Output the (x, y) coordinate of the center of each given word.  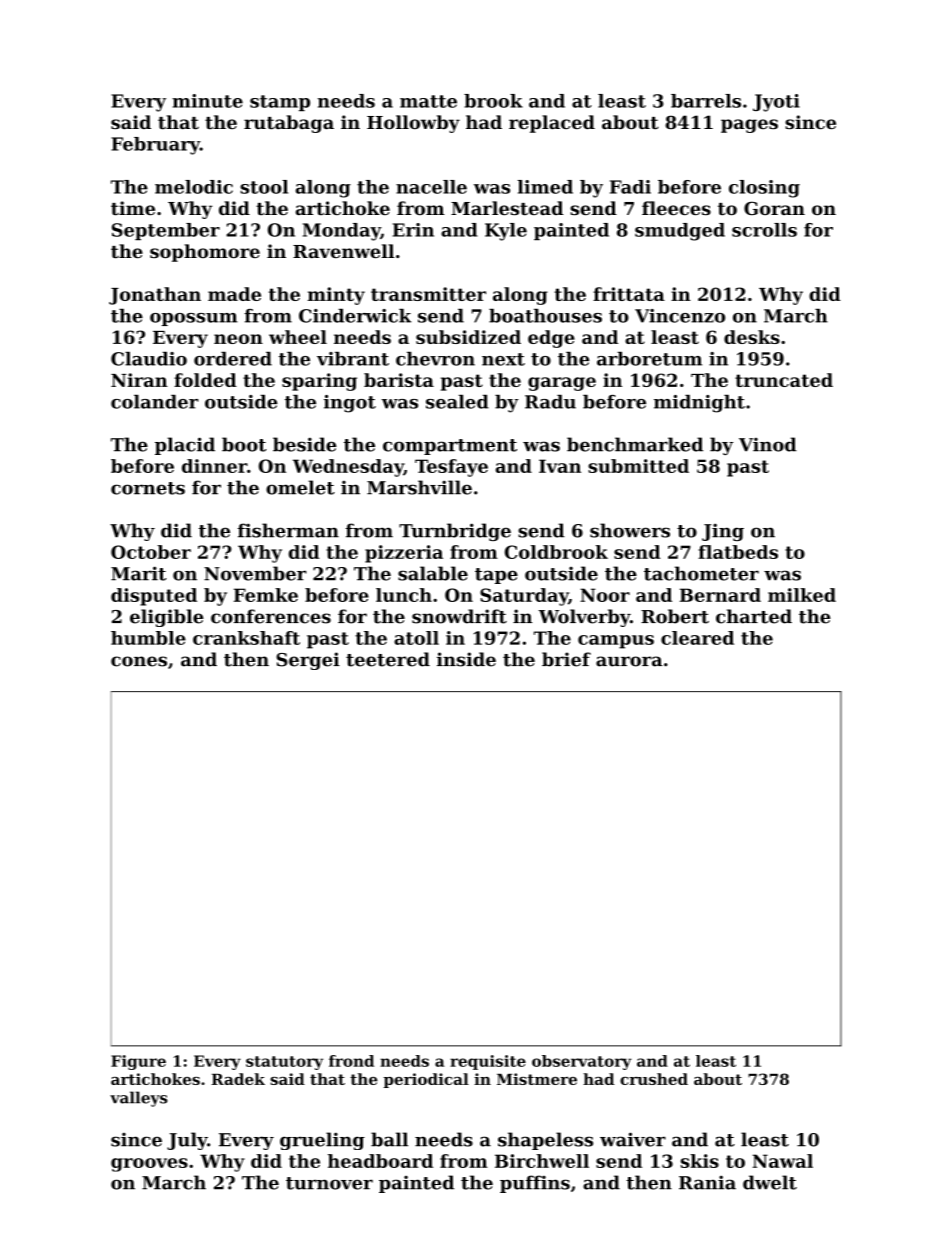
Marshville (419, 487)
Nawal (782, 1161)
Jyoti (776, 103)
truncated (784, 380)
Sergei (308, 661)
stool (264, 187)
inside (466, 659)
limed (545, 187)
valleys (139, 1099)
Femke (266, 595)
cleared (697, 638)
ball (389, 1139)
